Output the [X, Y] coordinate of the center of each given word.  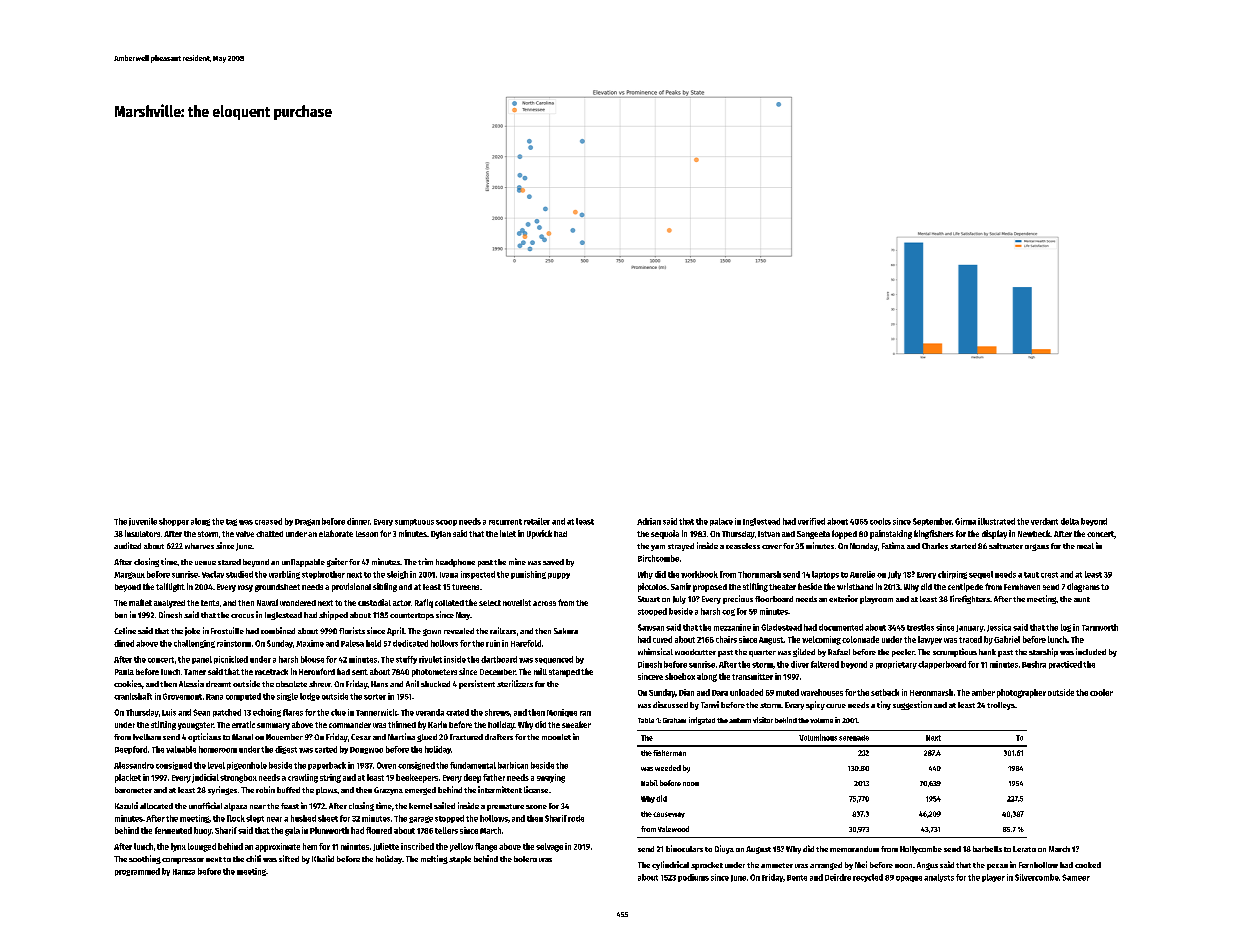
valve [245, 534]
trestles [920, 627]
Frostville [227, 630]
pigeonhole [247, 766]
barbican [513, 765]
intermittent [500, 789]
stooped [652, 612]
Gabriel [1007, 639]
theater [782, 587]
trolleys [1001, 706]
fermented [173, 830]
